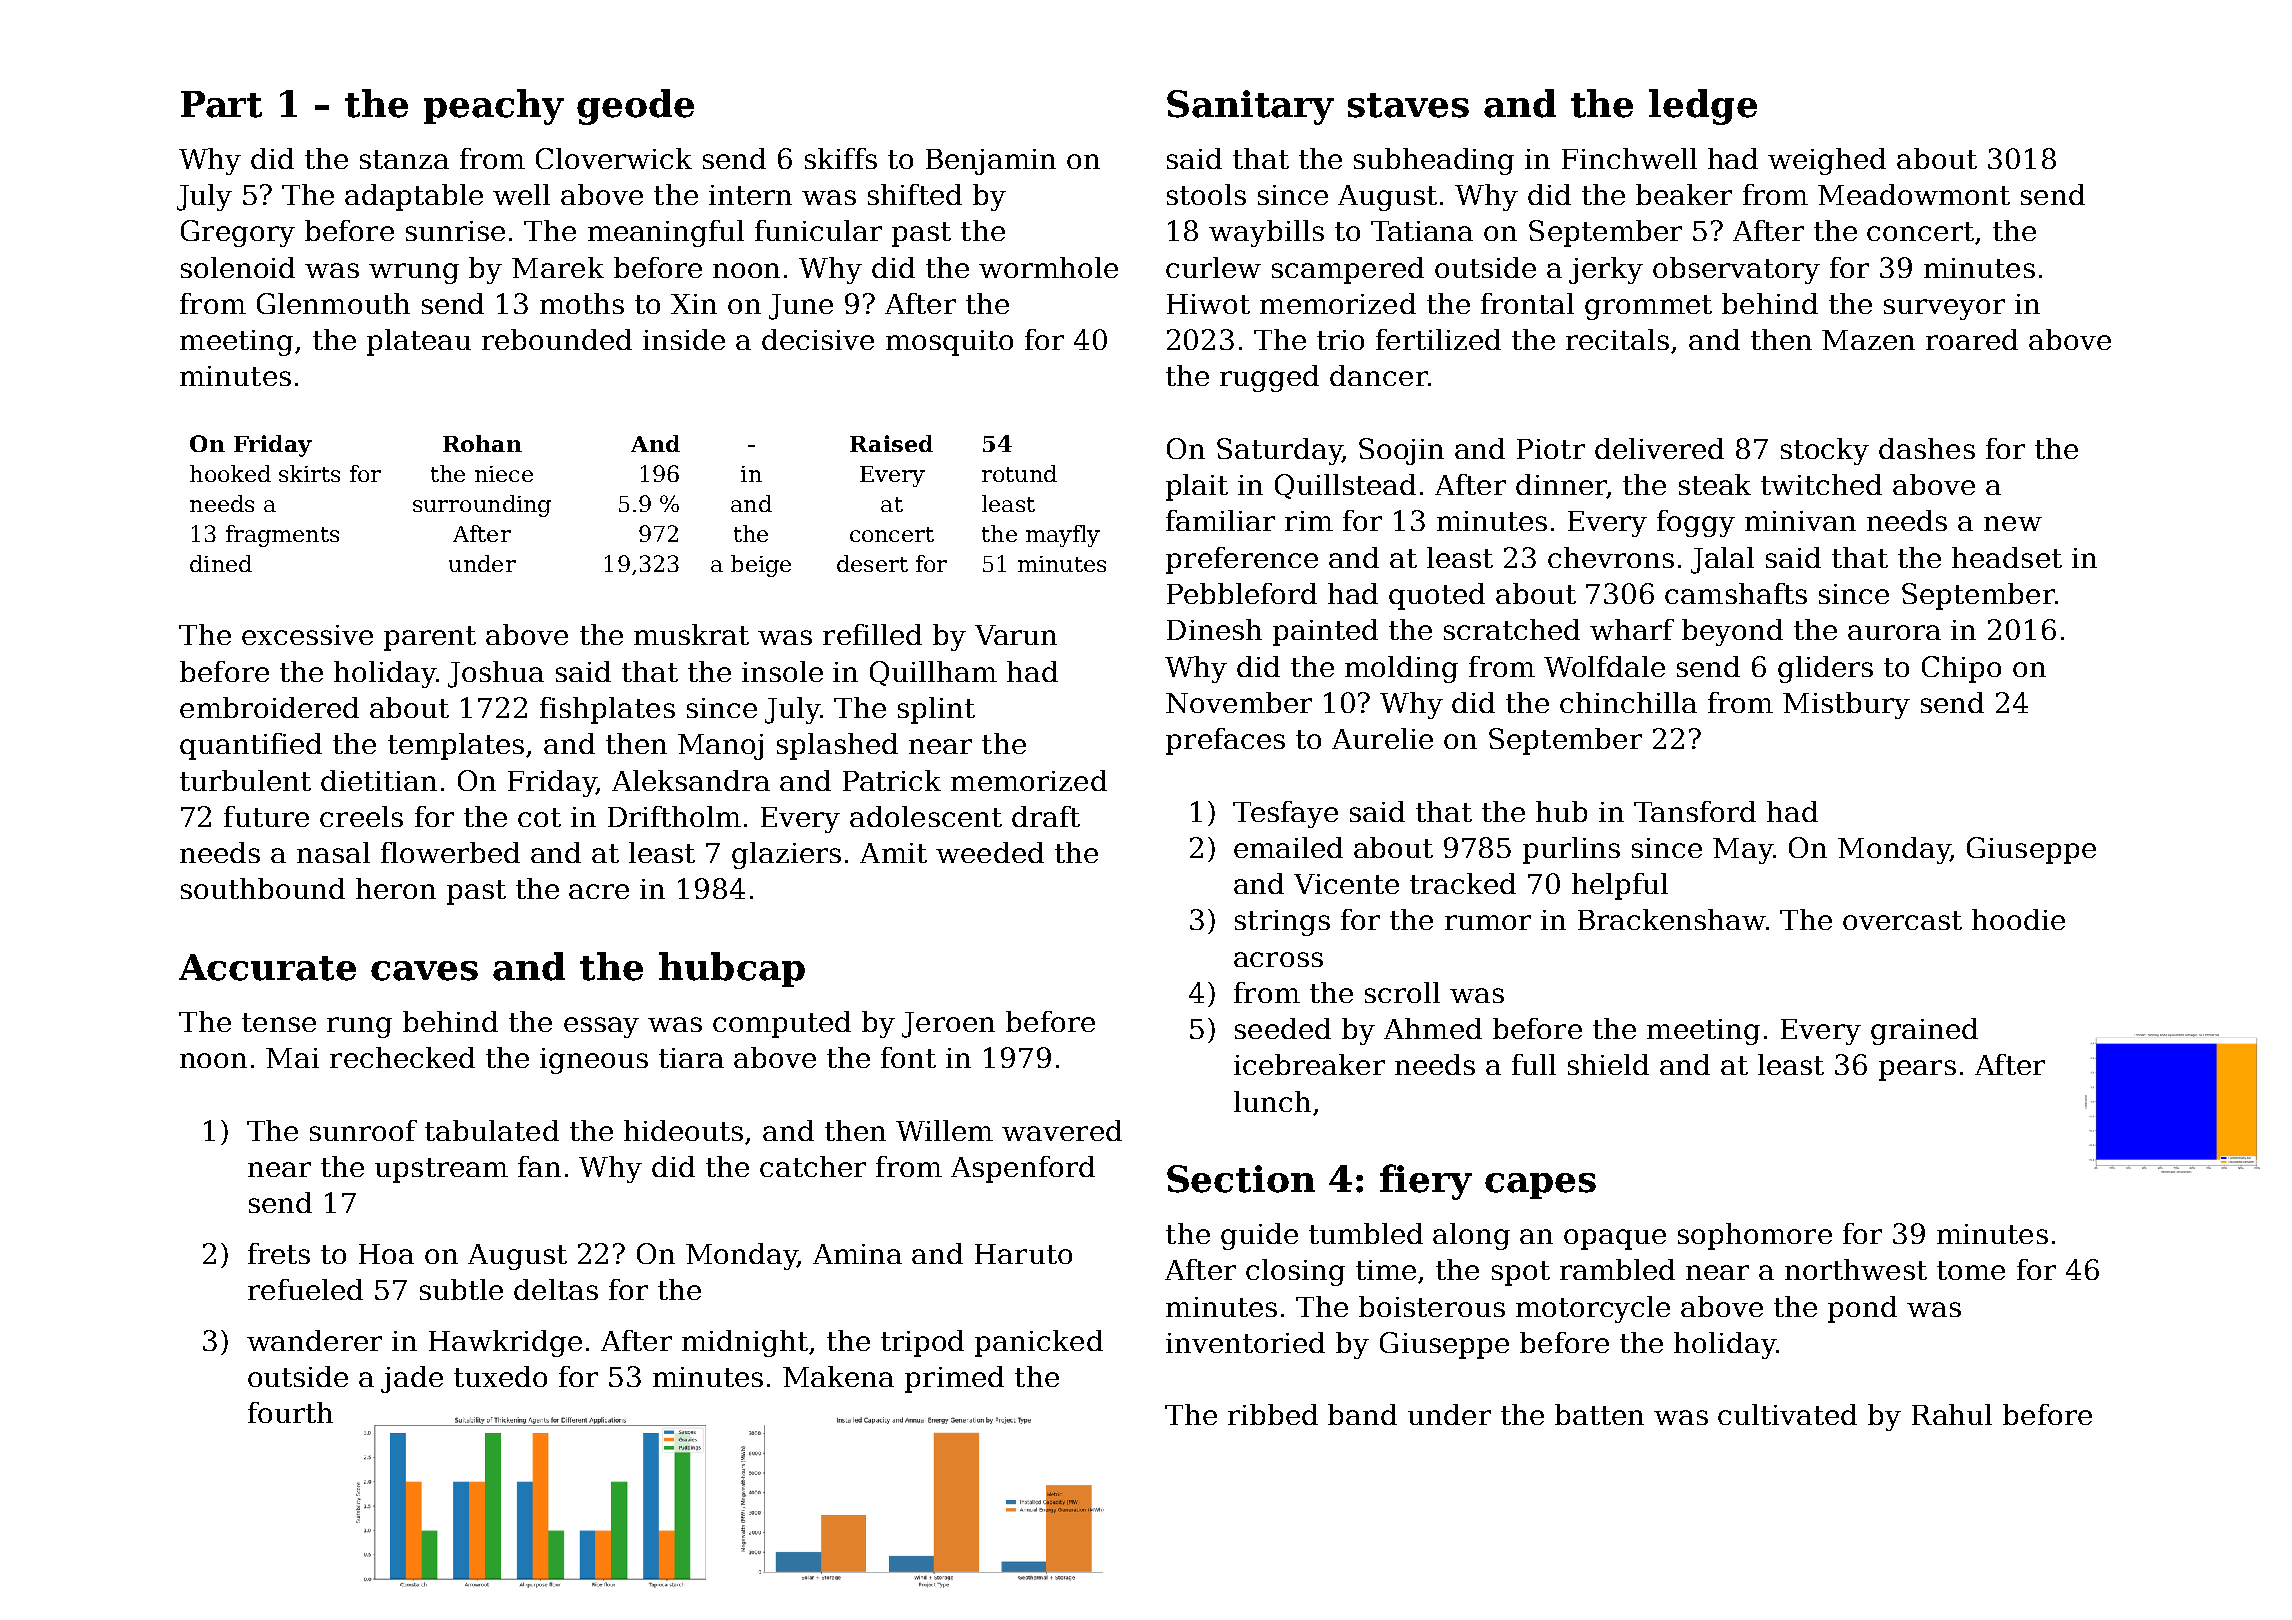 This screenshot has width=2292, height=1620. What do you see at coordinates (500, 1376) in the screenshot?
I see `tuxedo` at bounding box center [500, 1376].
